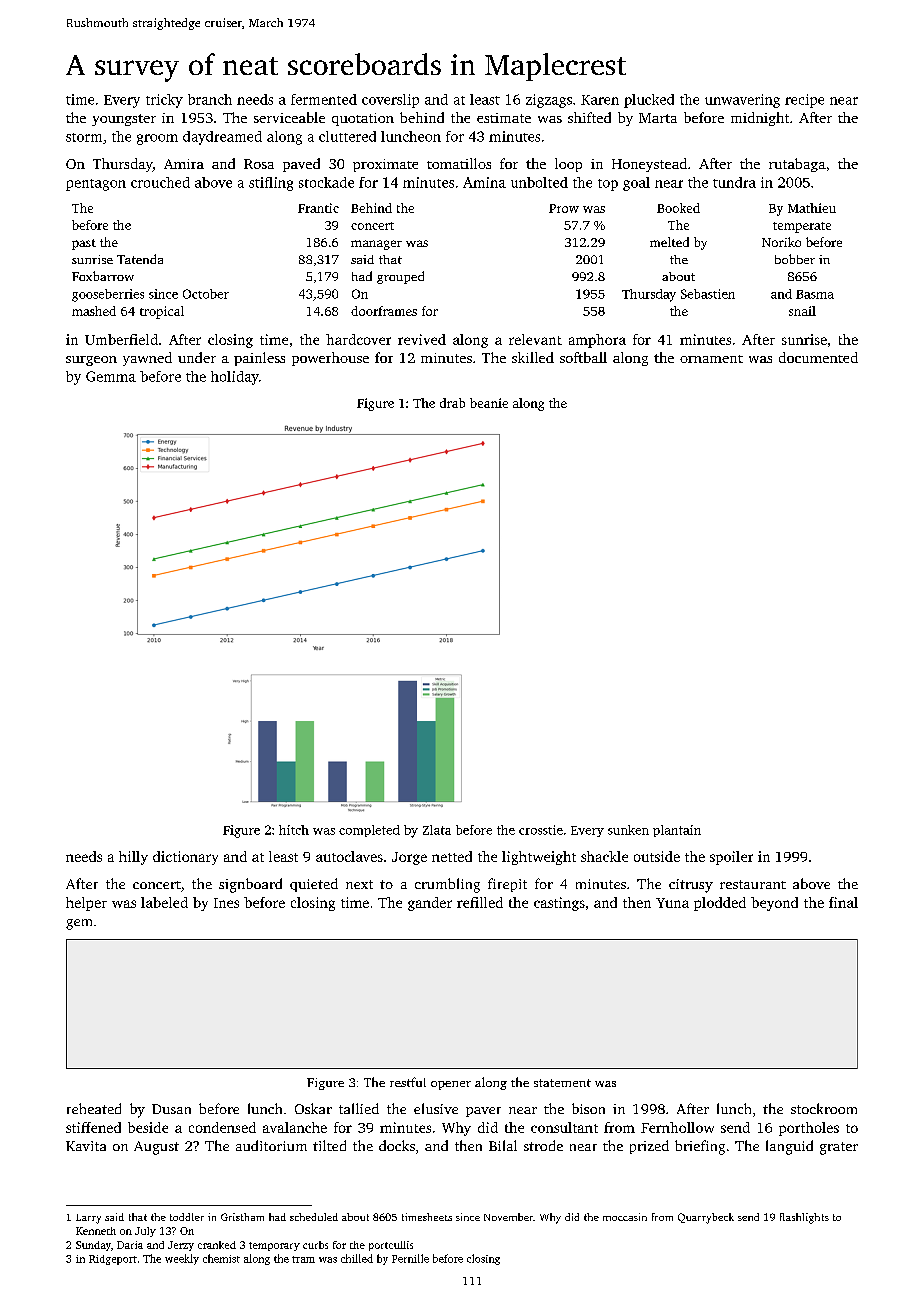  I want to click on final, so click(843, 902).
